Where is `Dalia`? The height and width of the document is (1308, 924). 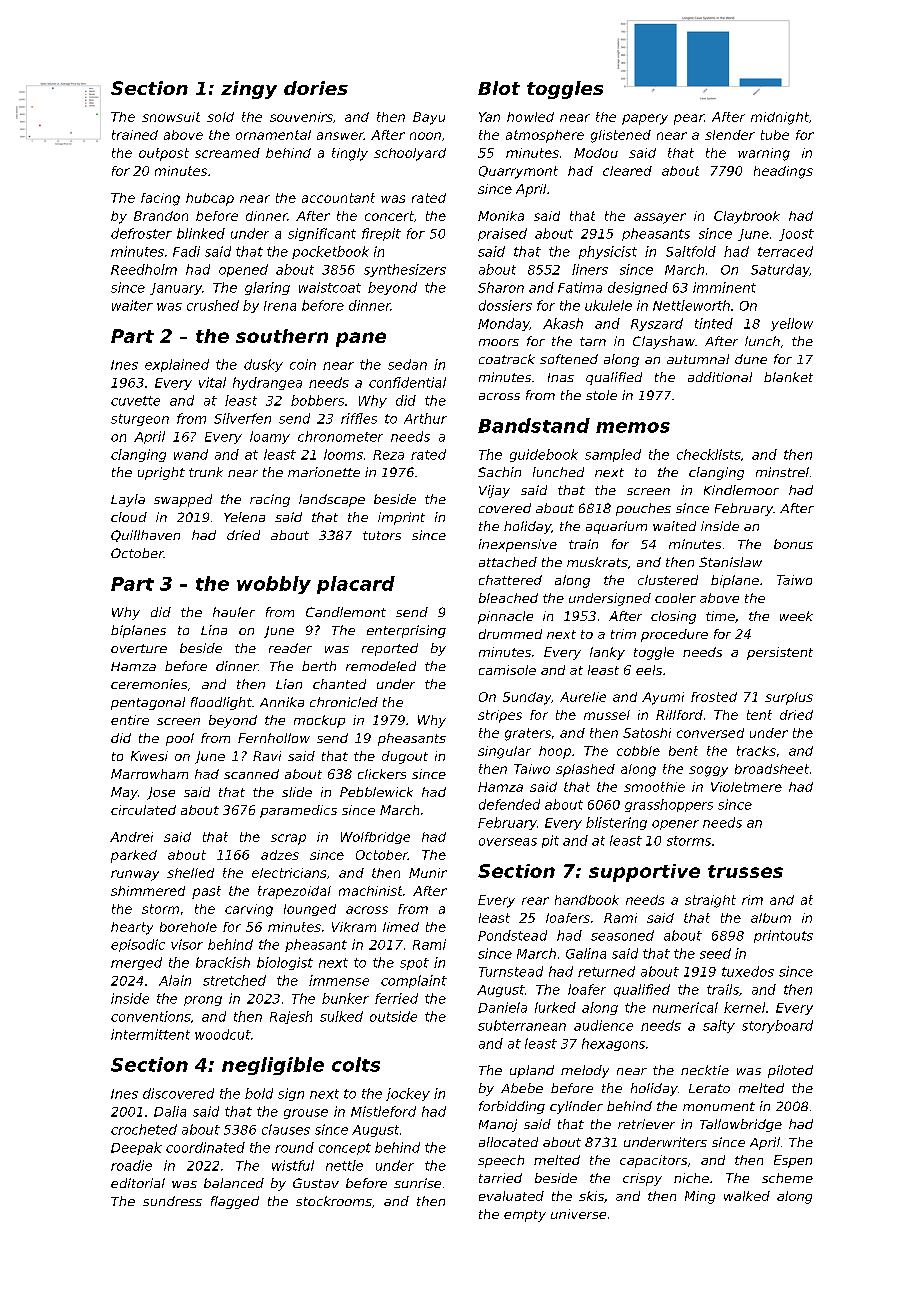 Dalia is located at coordinates (170, 1111).
